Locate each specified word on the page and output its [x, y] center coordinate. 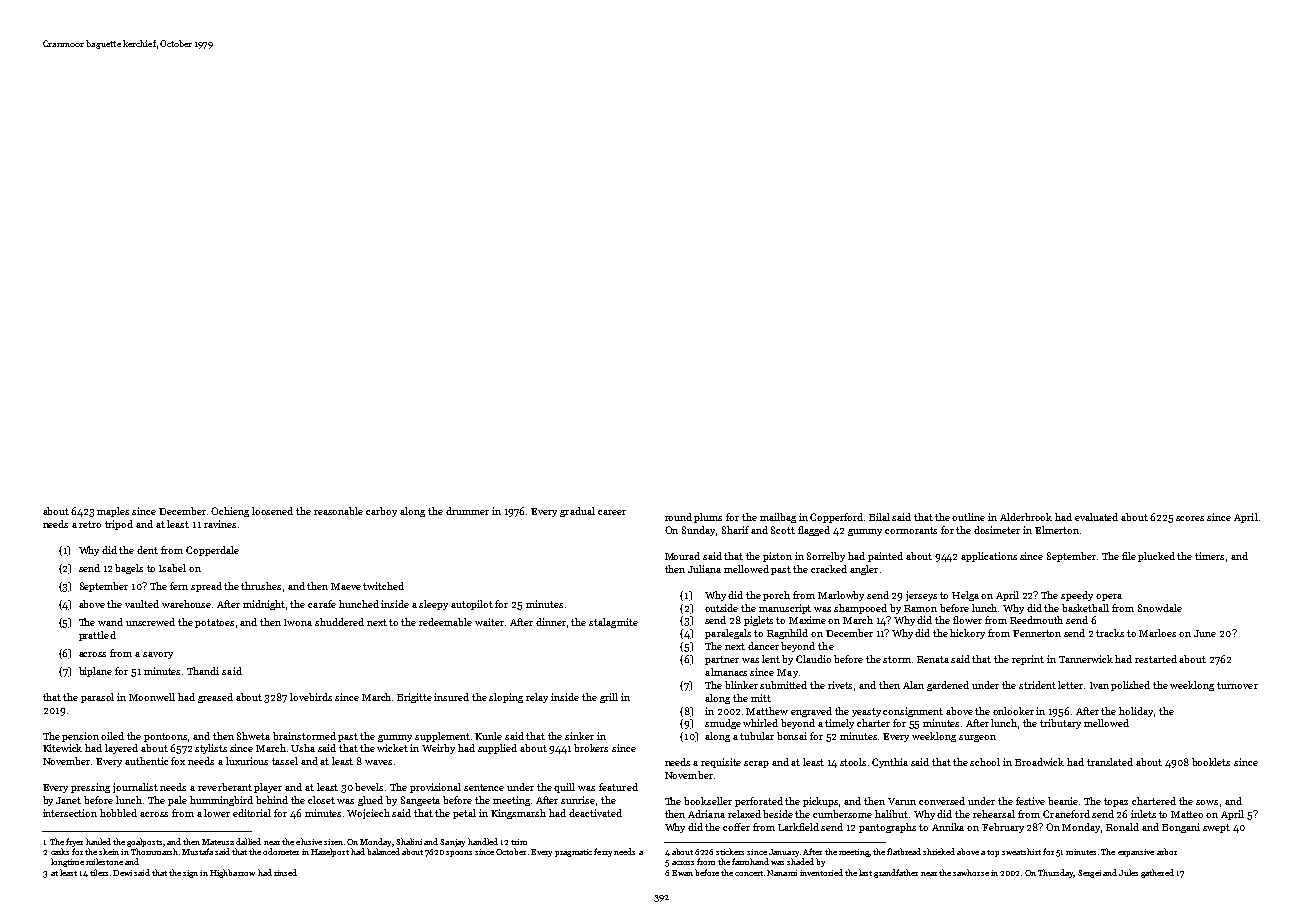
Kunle [488, 736]
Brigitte [414, 698]
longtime [67, 862]
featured [618, 787]
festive [1030, 801]
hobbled [118, 813]
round [678, 517]
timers [1209, 556]
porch [776, 596]
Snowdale [1160, 608]
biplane [95, 672]
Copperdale [212, 551]
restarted [1156, 659]
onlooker [1013, 711]
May [787, 673]
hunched [359, 604]
